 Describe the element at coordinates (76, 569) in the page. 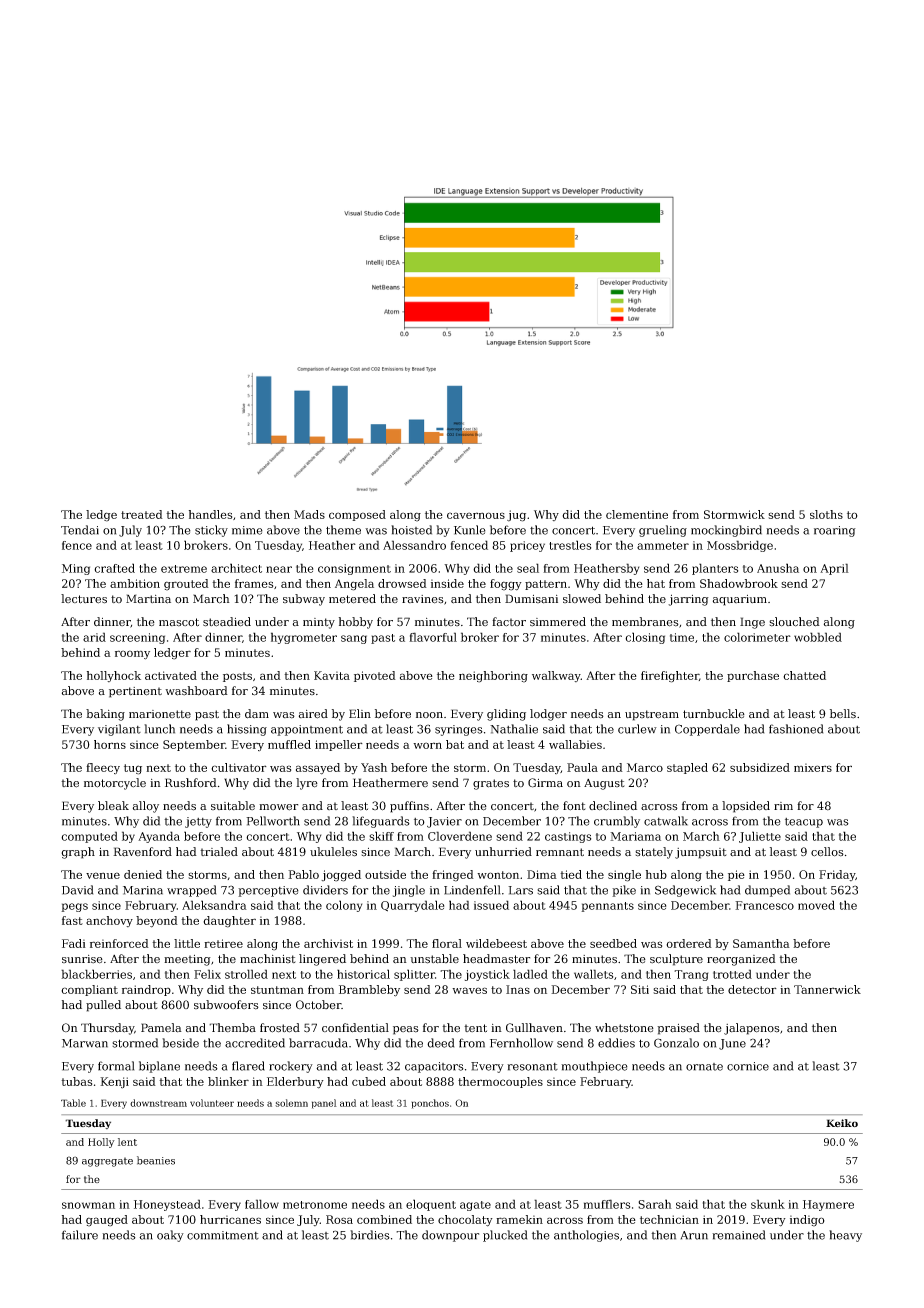

I see `Ming` at that location.
